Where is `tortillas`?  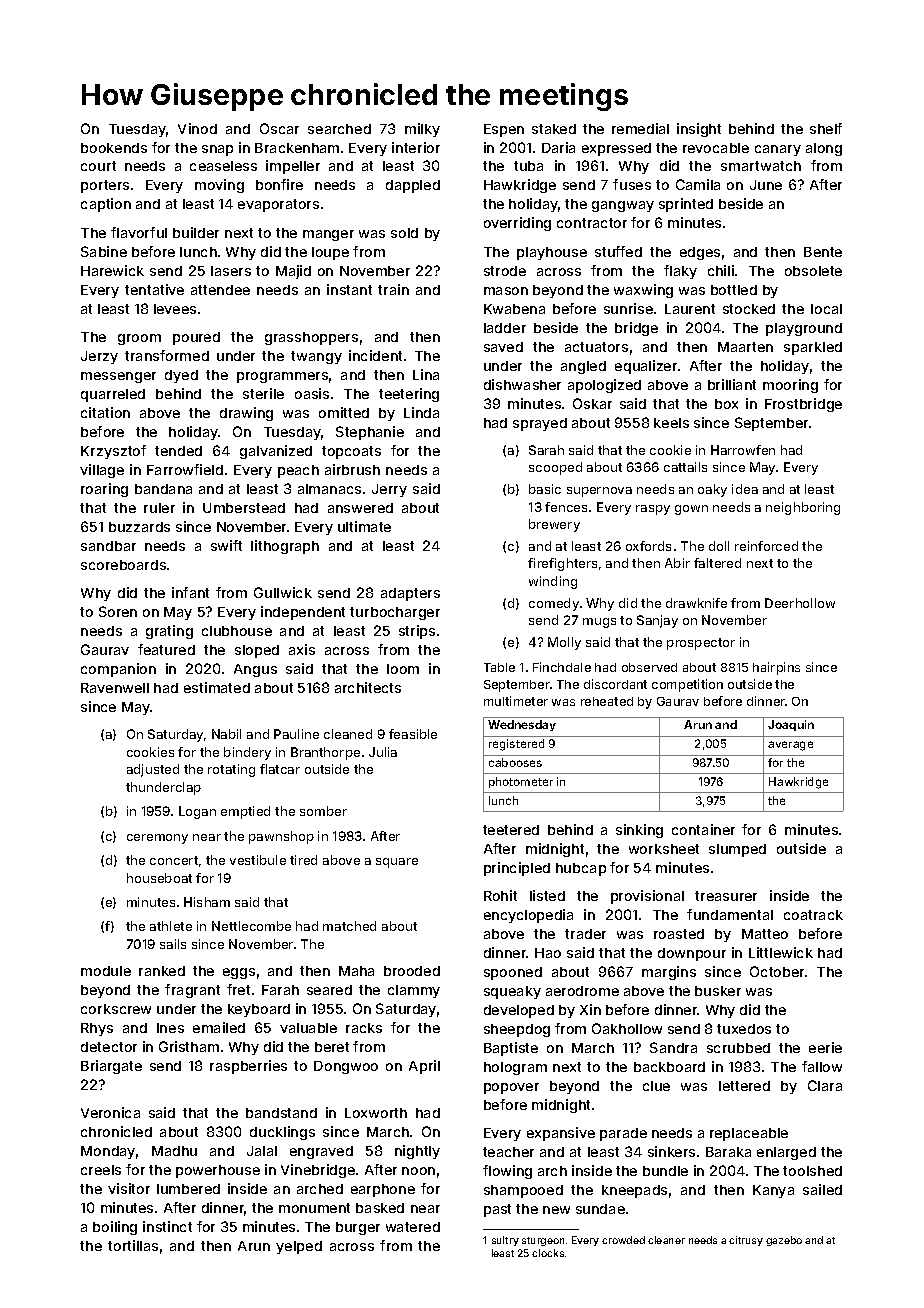 tortillas is located at coordinates (133, 1245).
